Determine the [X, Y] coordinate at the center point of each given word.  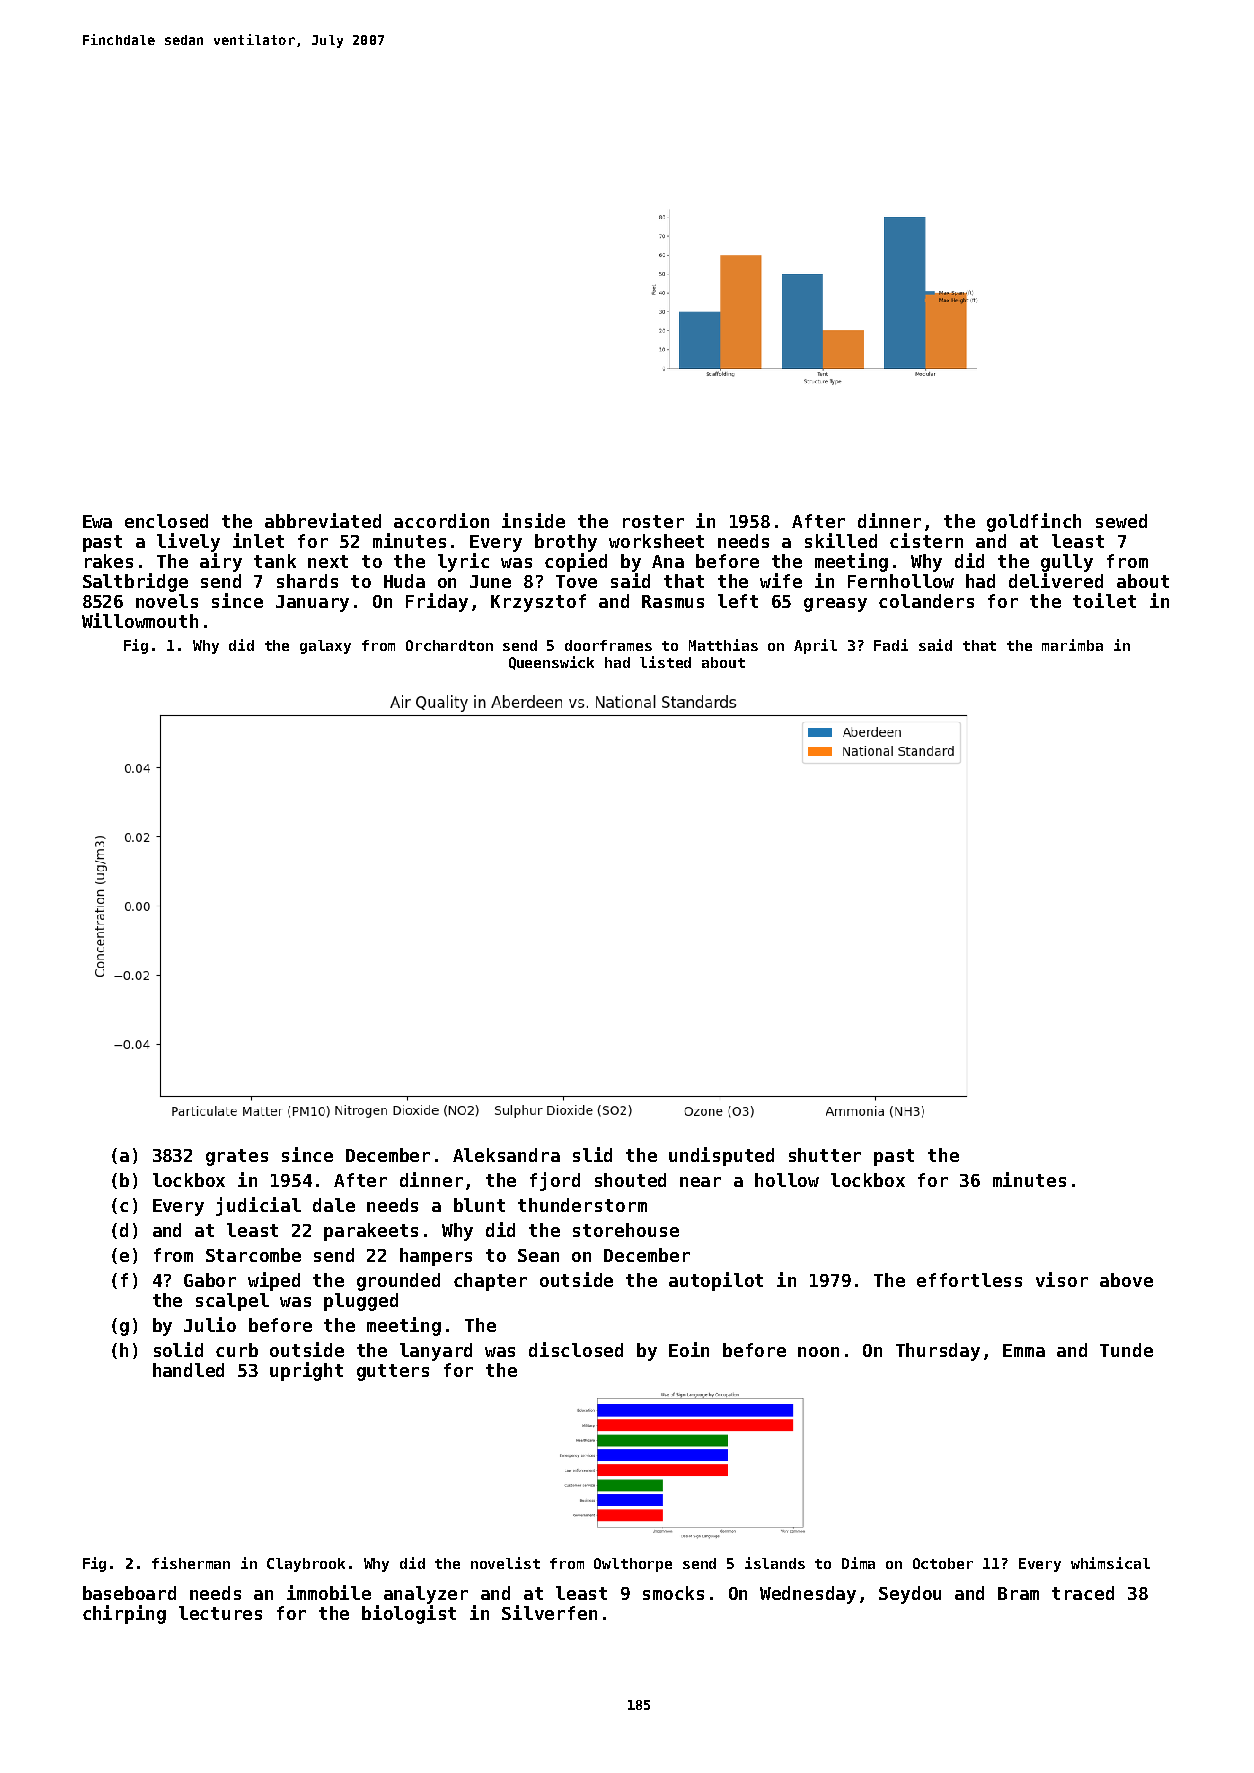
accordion [441, 520]
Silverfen [549, 1612]
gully [1067, 563]
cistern [926, 540]
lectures [220, 1613]
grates [237, 1157]
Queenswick [551, 663]
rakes [109, 561]
